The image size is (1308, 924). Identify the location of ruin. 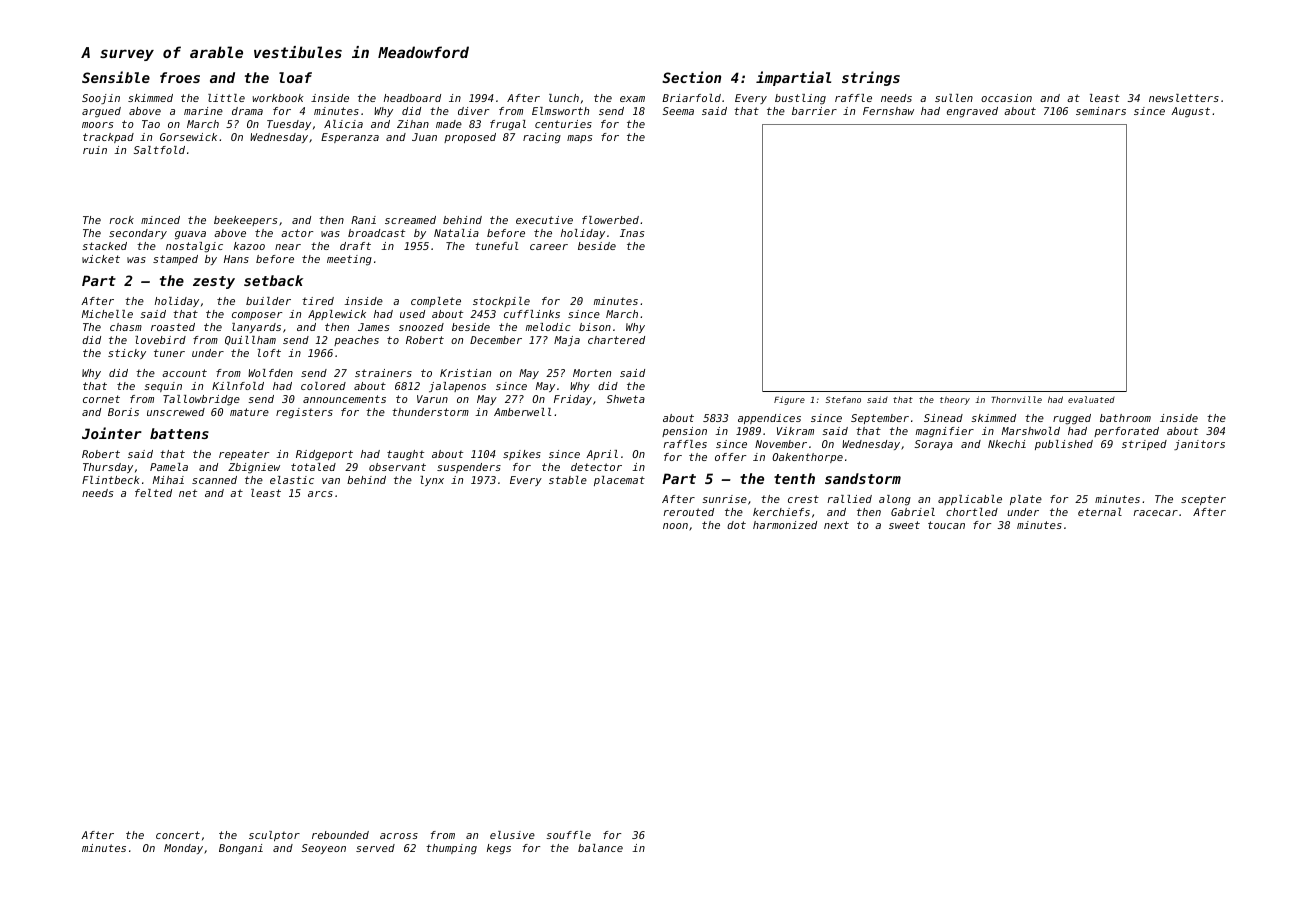
(95, 150).
